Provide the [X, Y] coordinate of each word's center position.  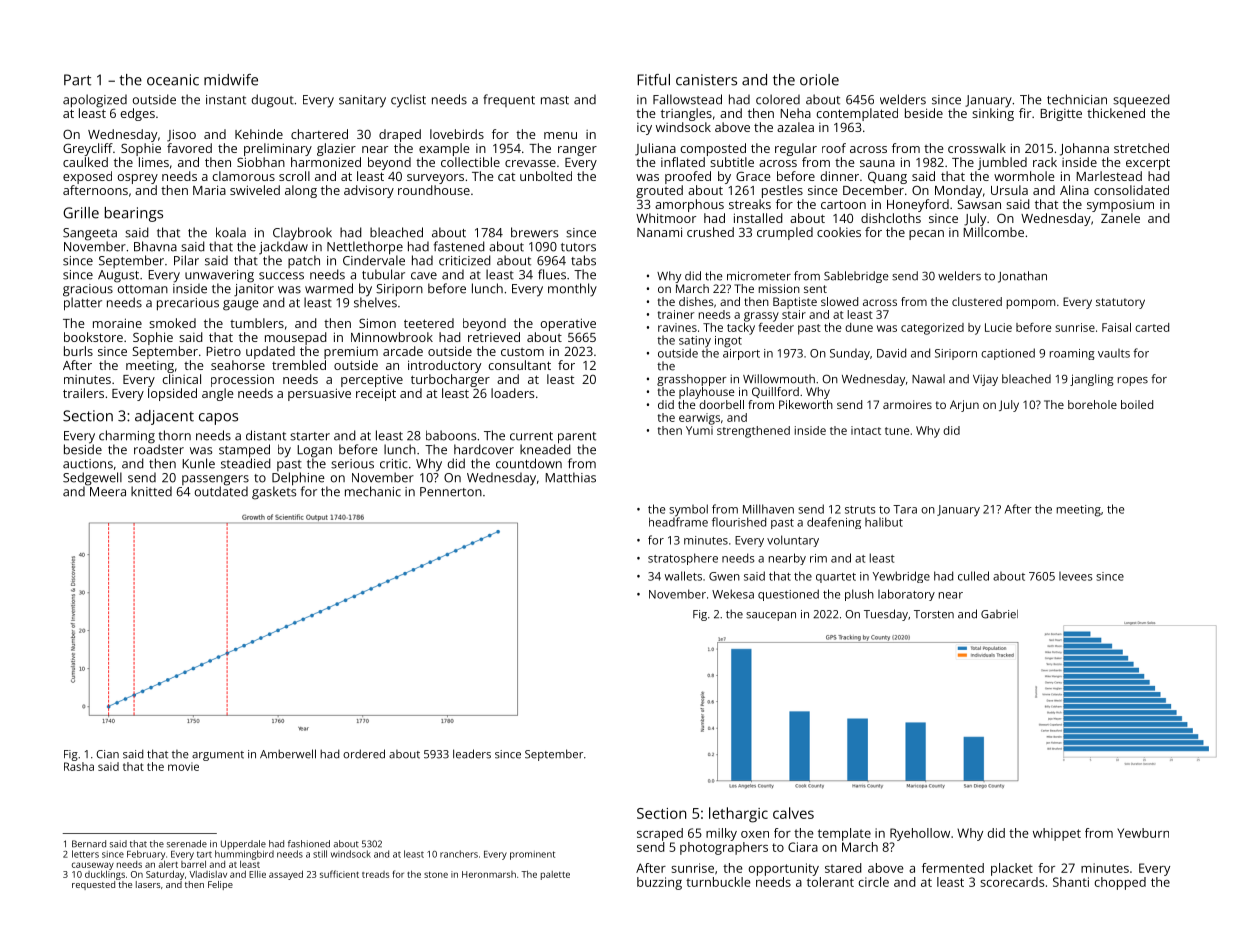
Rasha [79, 766]
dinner [839, 176]
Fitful [653, 80]
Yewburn [1143, 833]
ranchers [459, 854]
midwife [231, 80]
